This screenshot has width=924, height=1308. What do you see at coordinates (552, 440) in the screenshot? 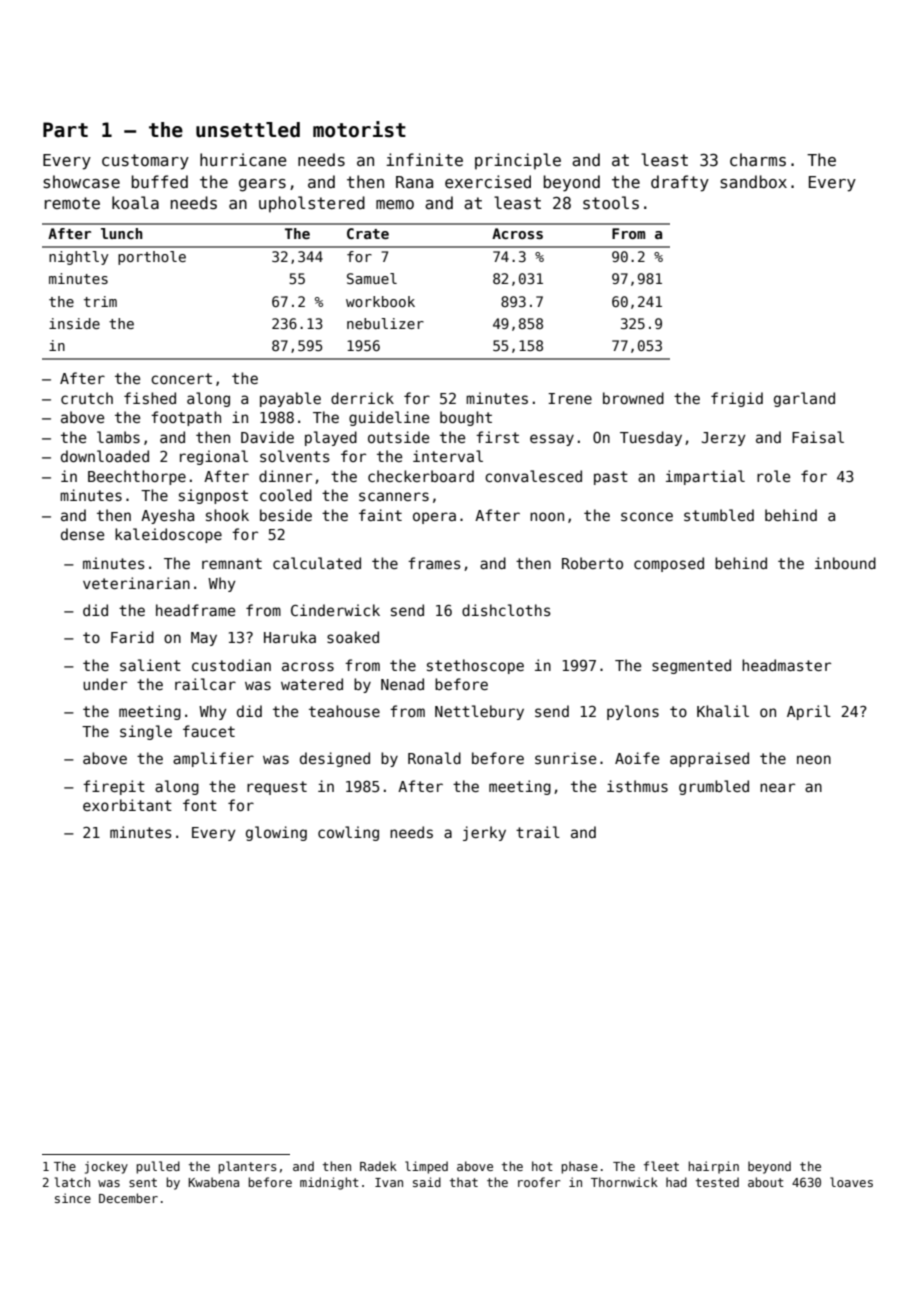
I see `essay` at bounding box center [552, 440].
